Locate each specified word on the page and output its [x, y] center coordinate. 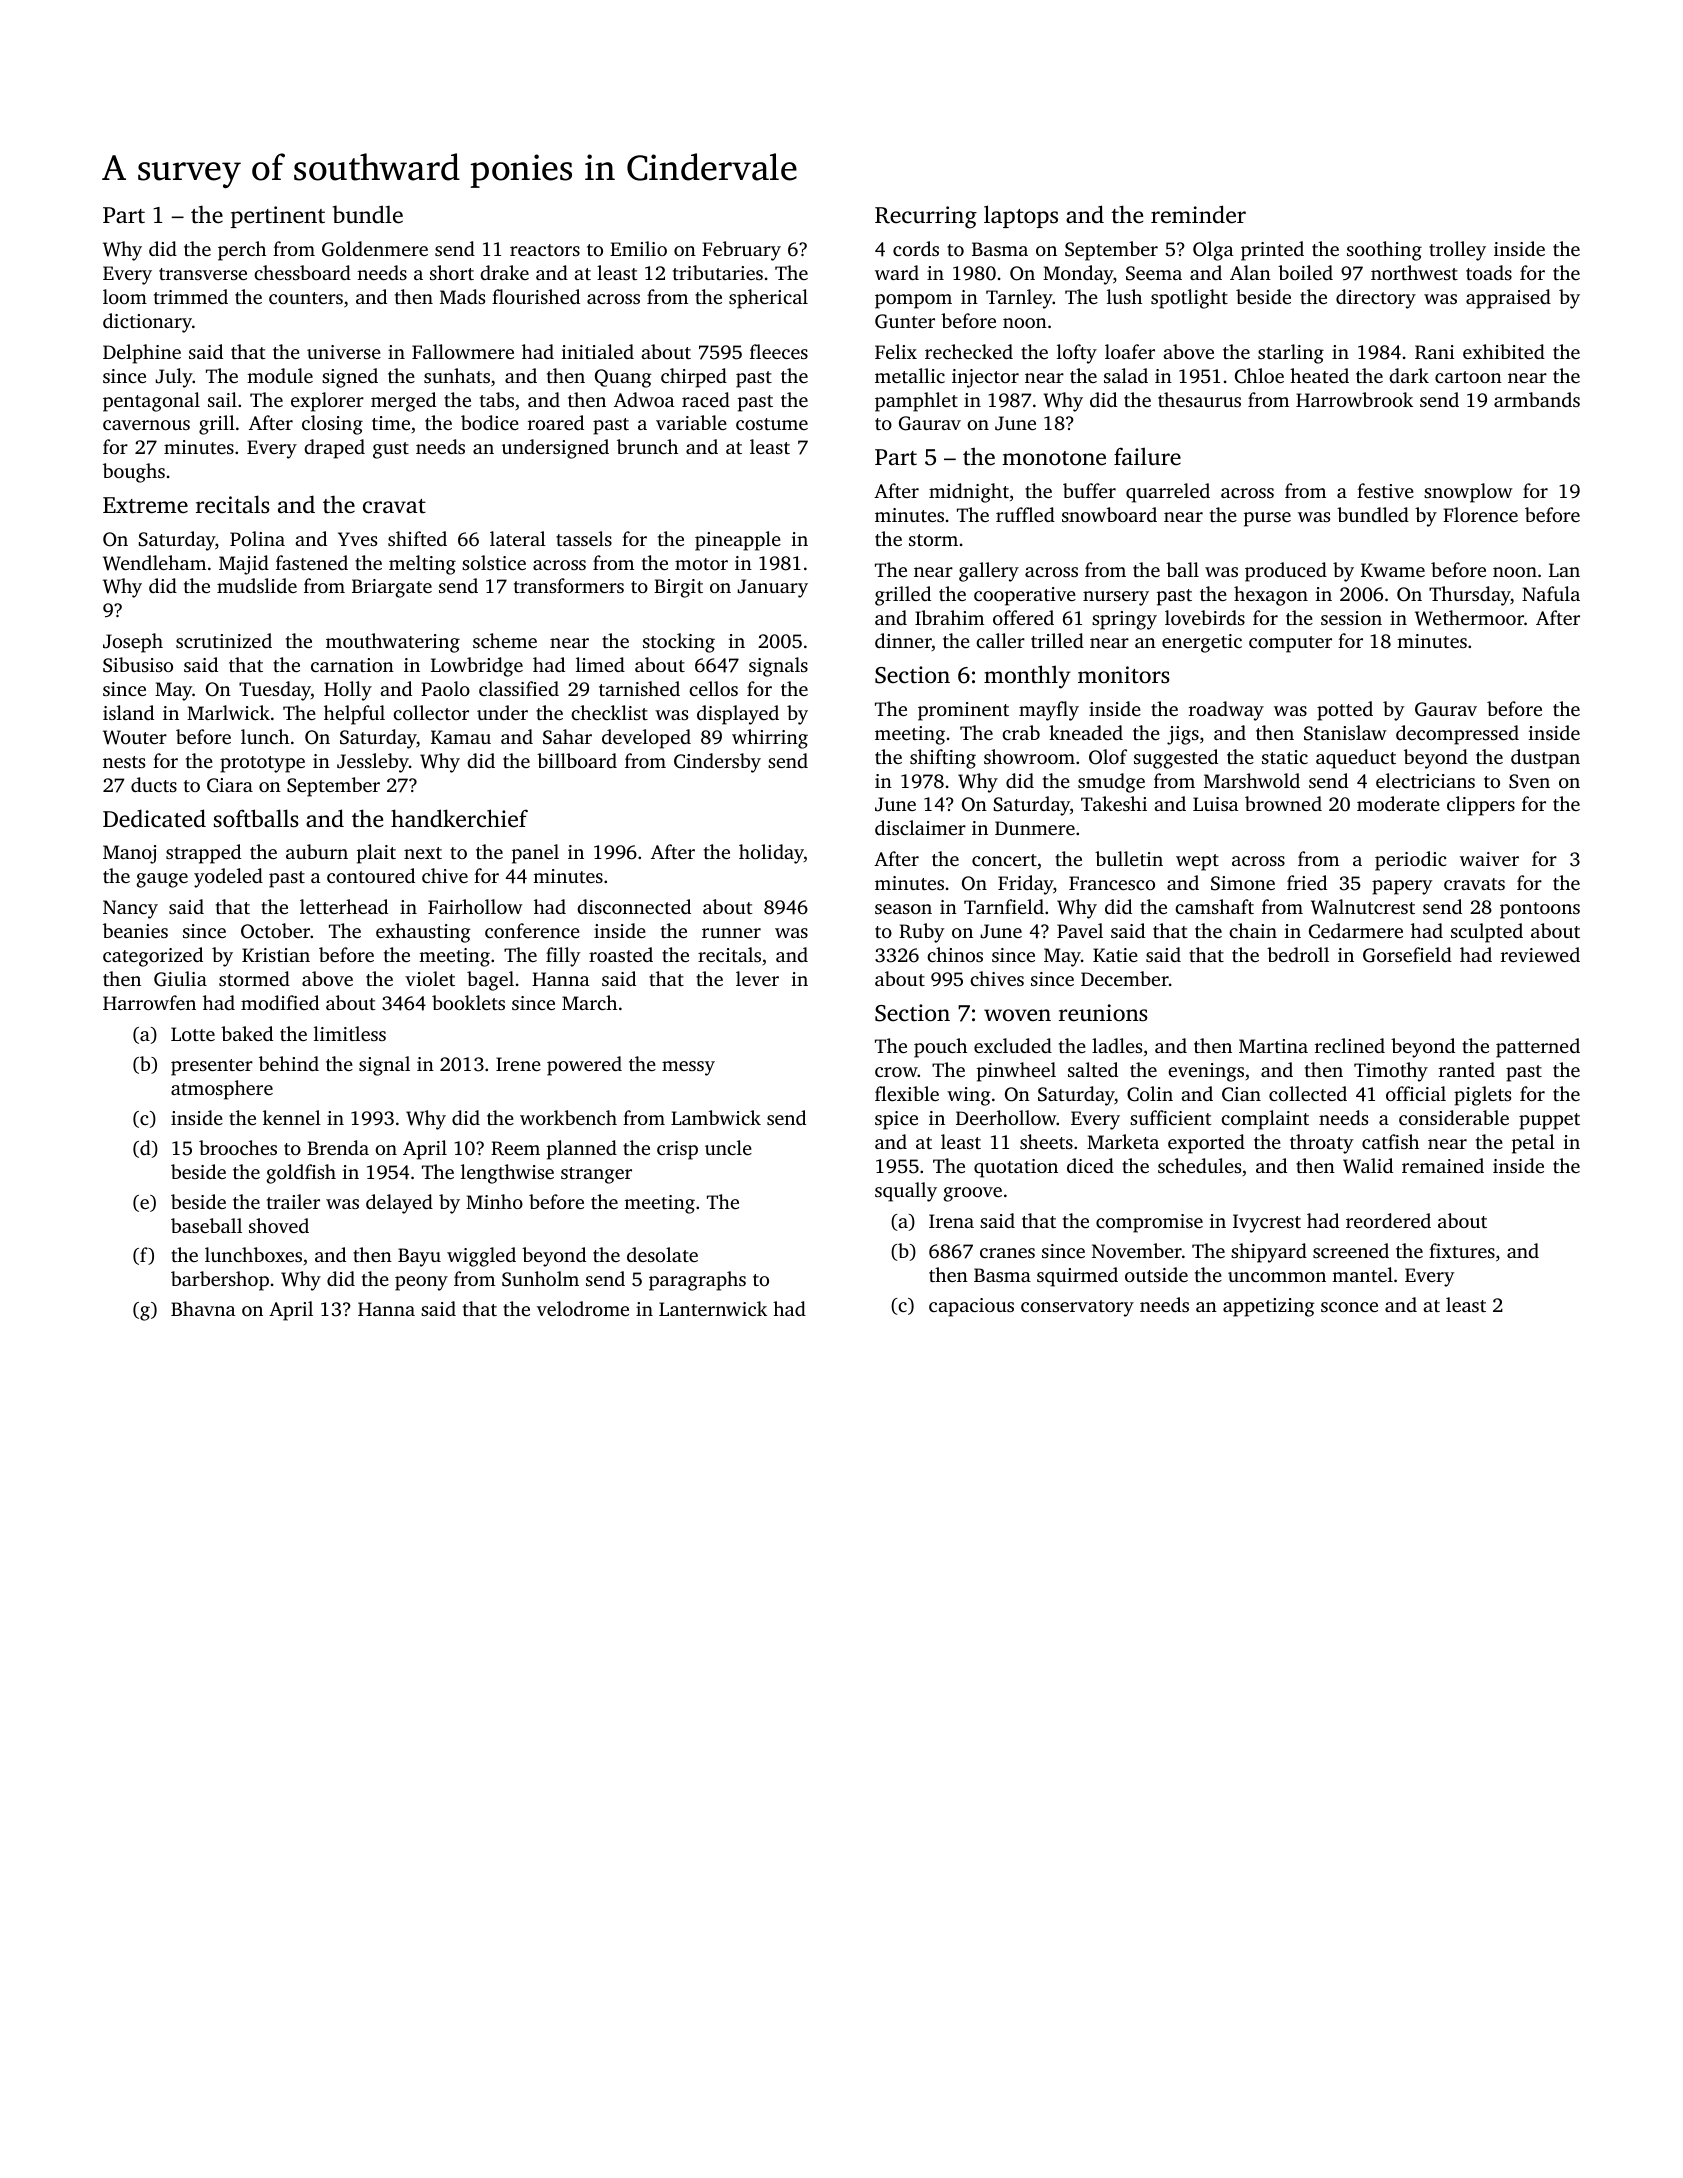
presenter [212, 1067]
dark [1409, 375]
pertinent [278, 217]
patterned [1538, 1048]
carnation [352, 665]
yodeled [228, 878]
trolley [1457, 251]
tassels [584, 538]
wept [1197, 862]
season [903, 909]
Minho [494, 1201]
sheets [1046, 1141]
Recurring [926, 217]
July [174, 378]
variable [691, 422]
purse [1267, 519]
